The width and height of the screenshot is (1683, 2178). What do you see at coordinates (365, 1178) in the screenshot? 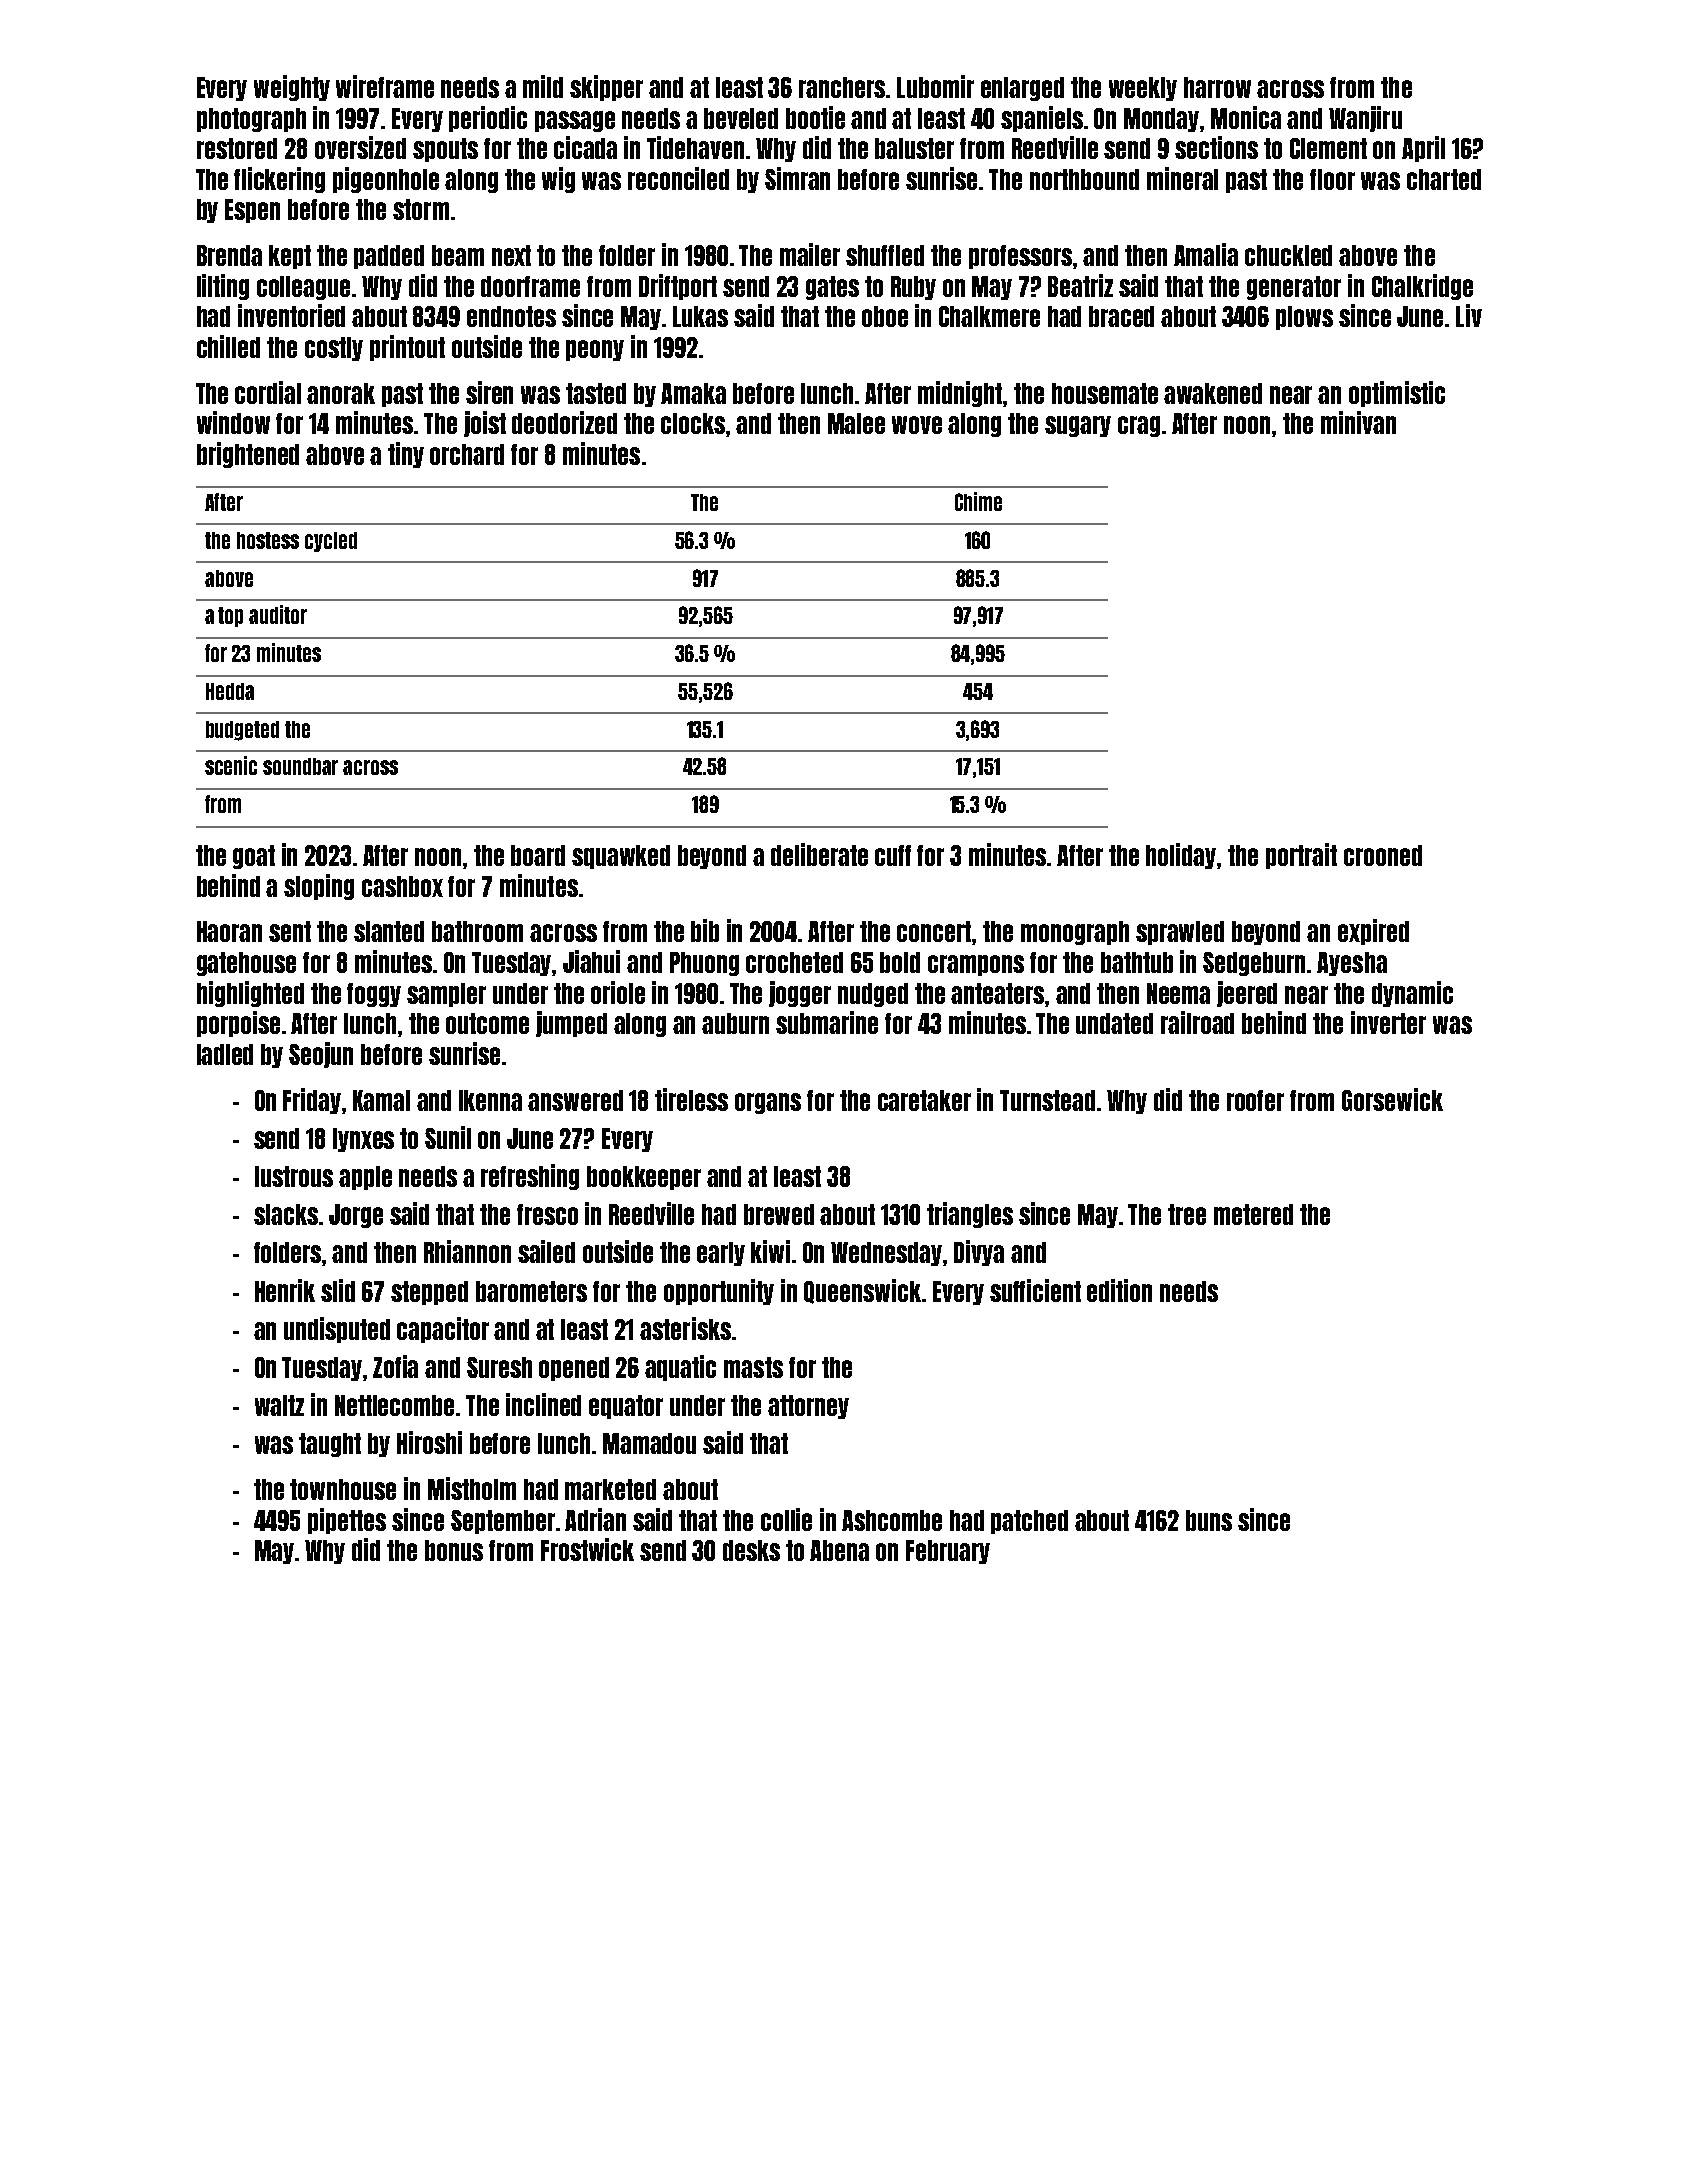
I see `apple` at bounding box center [365, 1178].
